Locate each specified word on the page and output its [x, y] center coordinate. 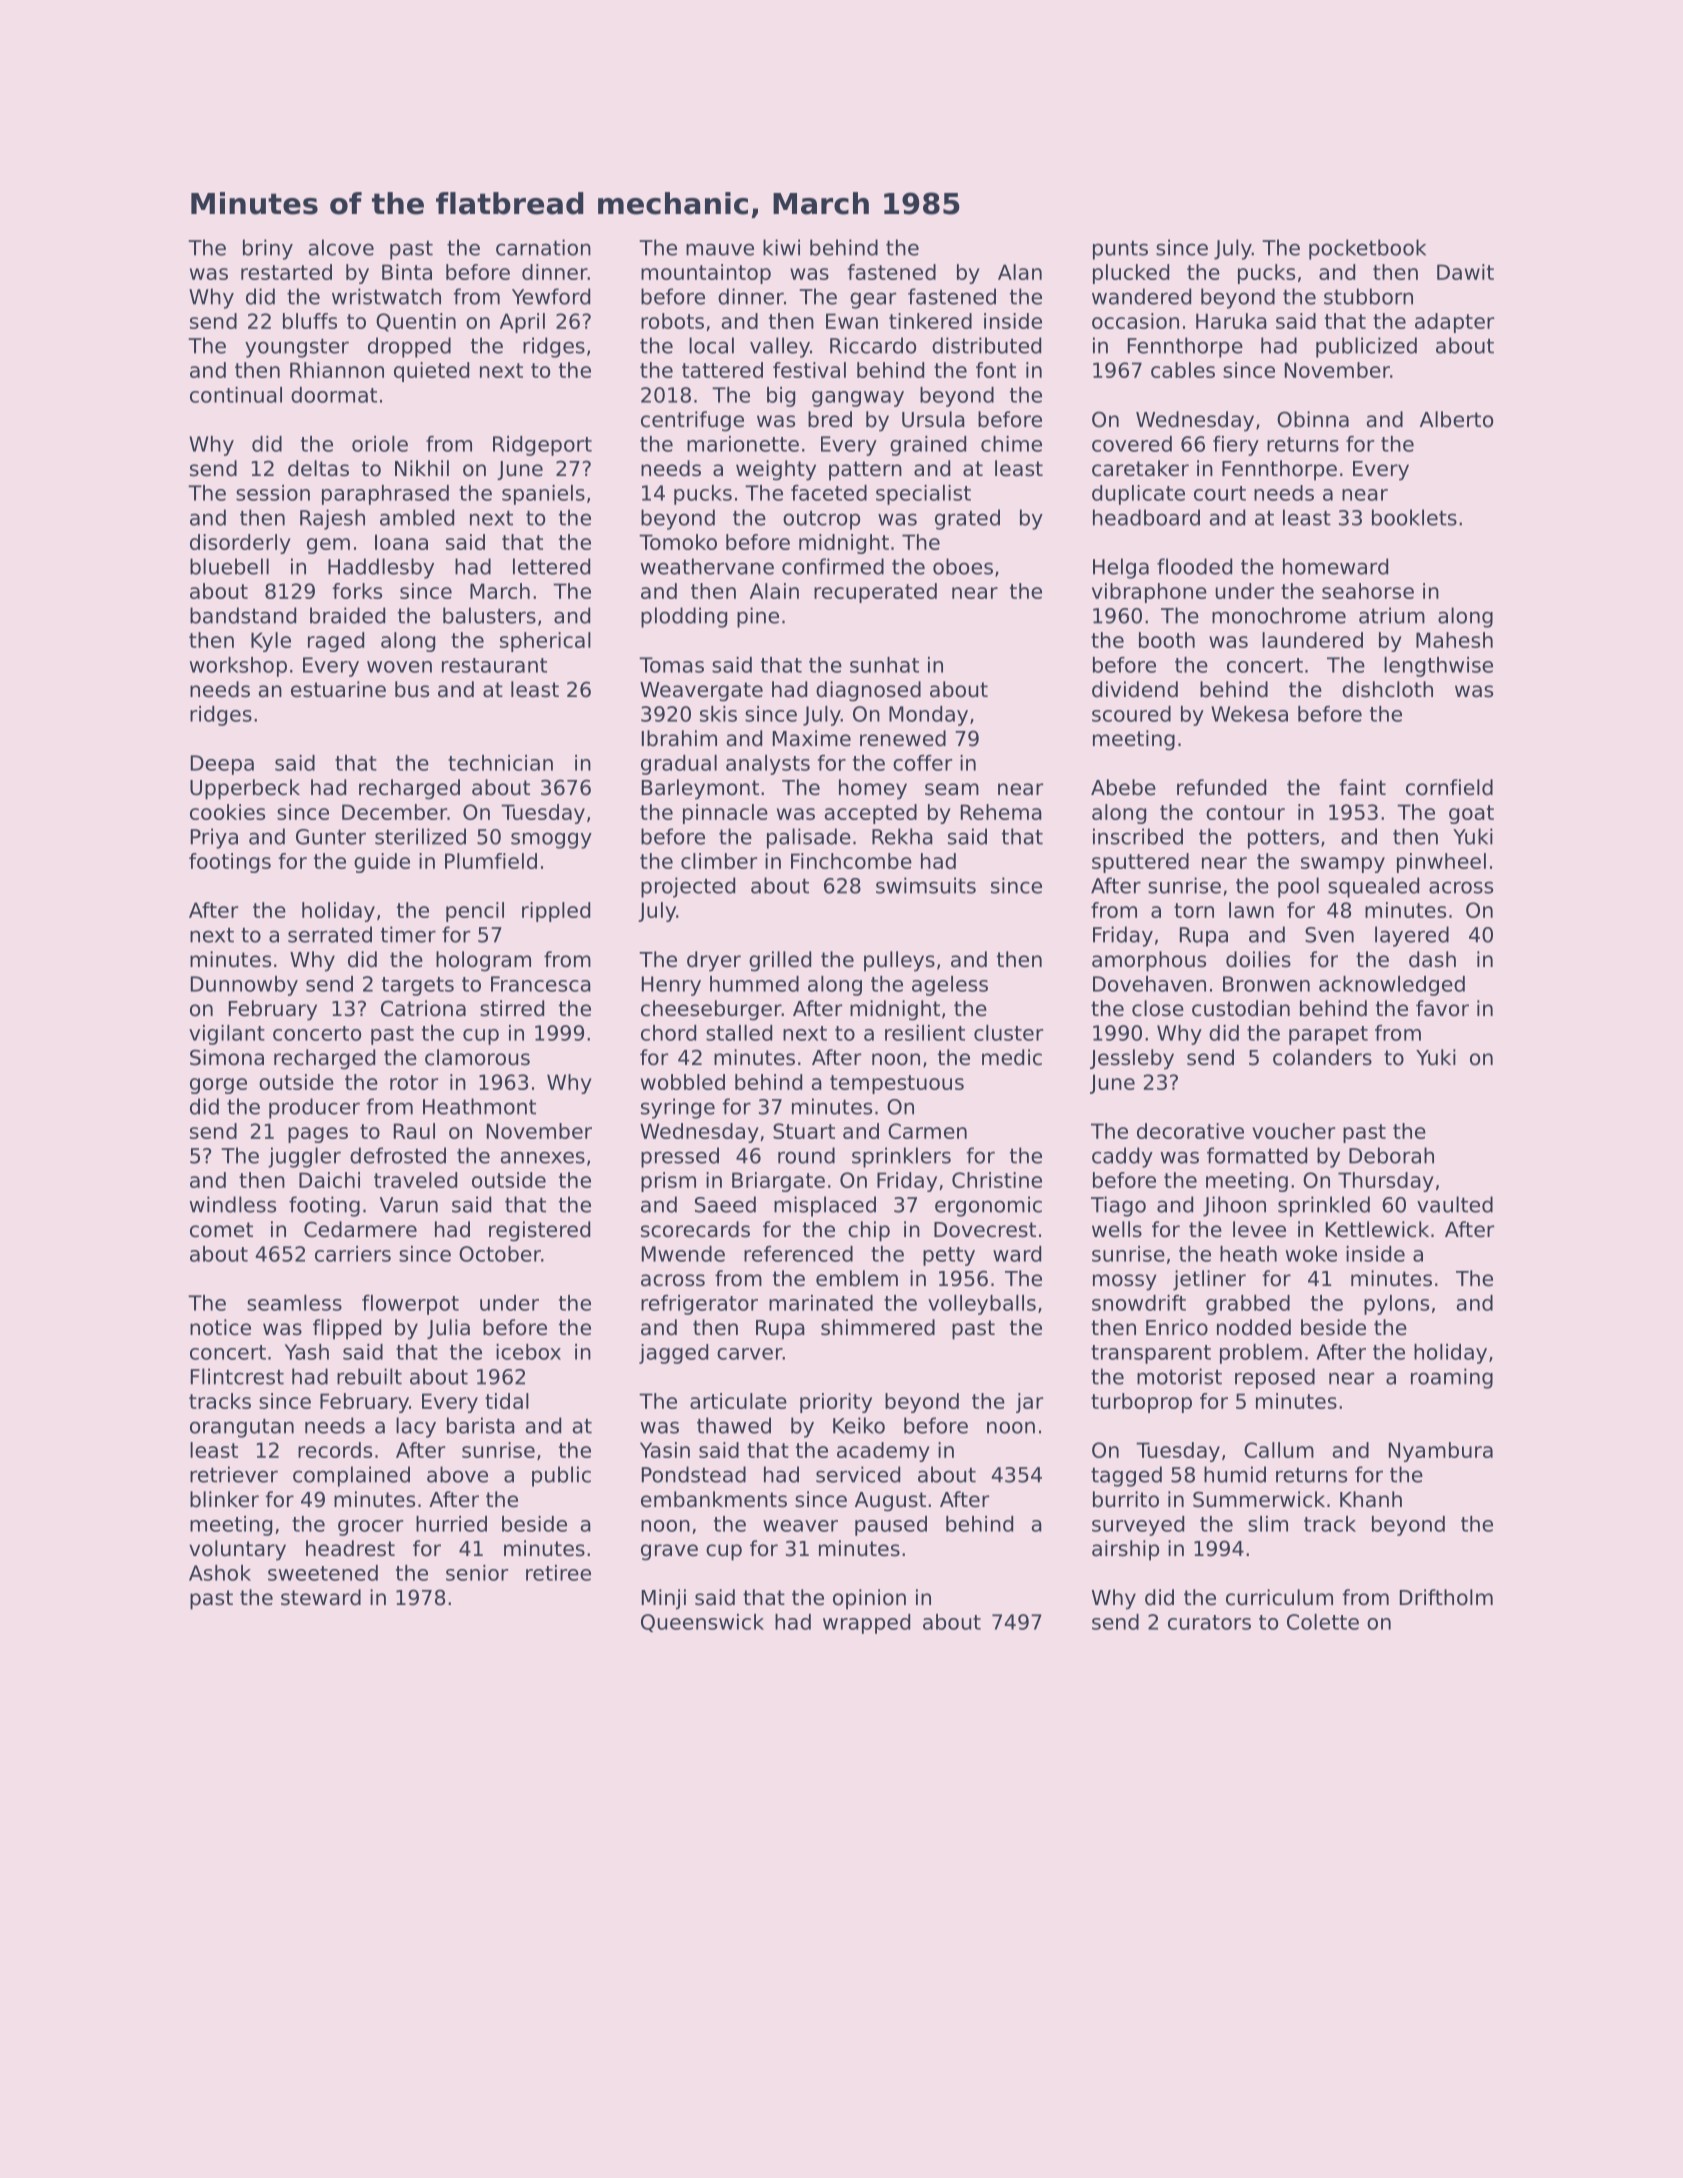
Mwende [683, 1254]
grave [669, 1552]
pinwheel [1441, 863]
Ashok [220, 1573]
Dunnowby [244, 986]
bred [830, 419]
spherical [545, 642]
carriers [353, 1254]
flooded [1194, 566]
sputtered [1140, 863]
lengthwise [1438, 667]
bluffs [310, 321]
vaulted [1455, 1204]
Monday [928, 716]
